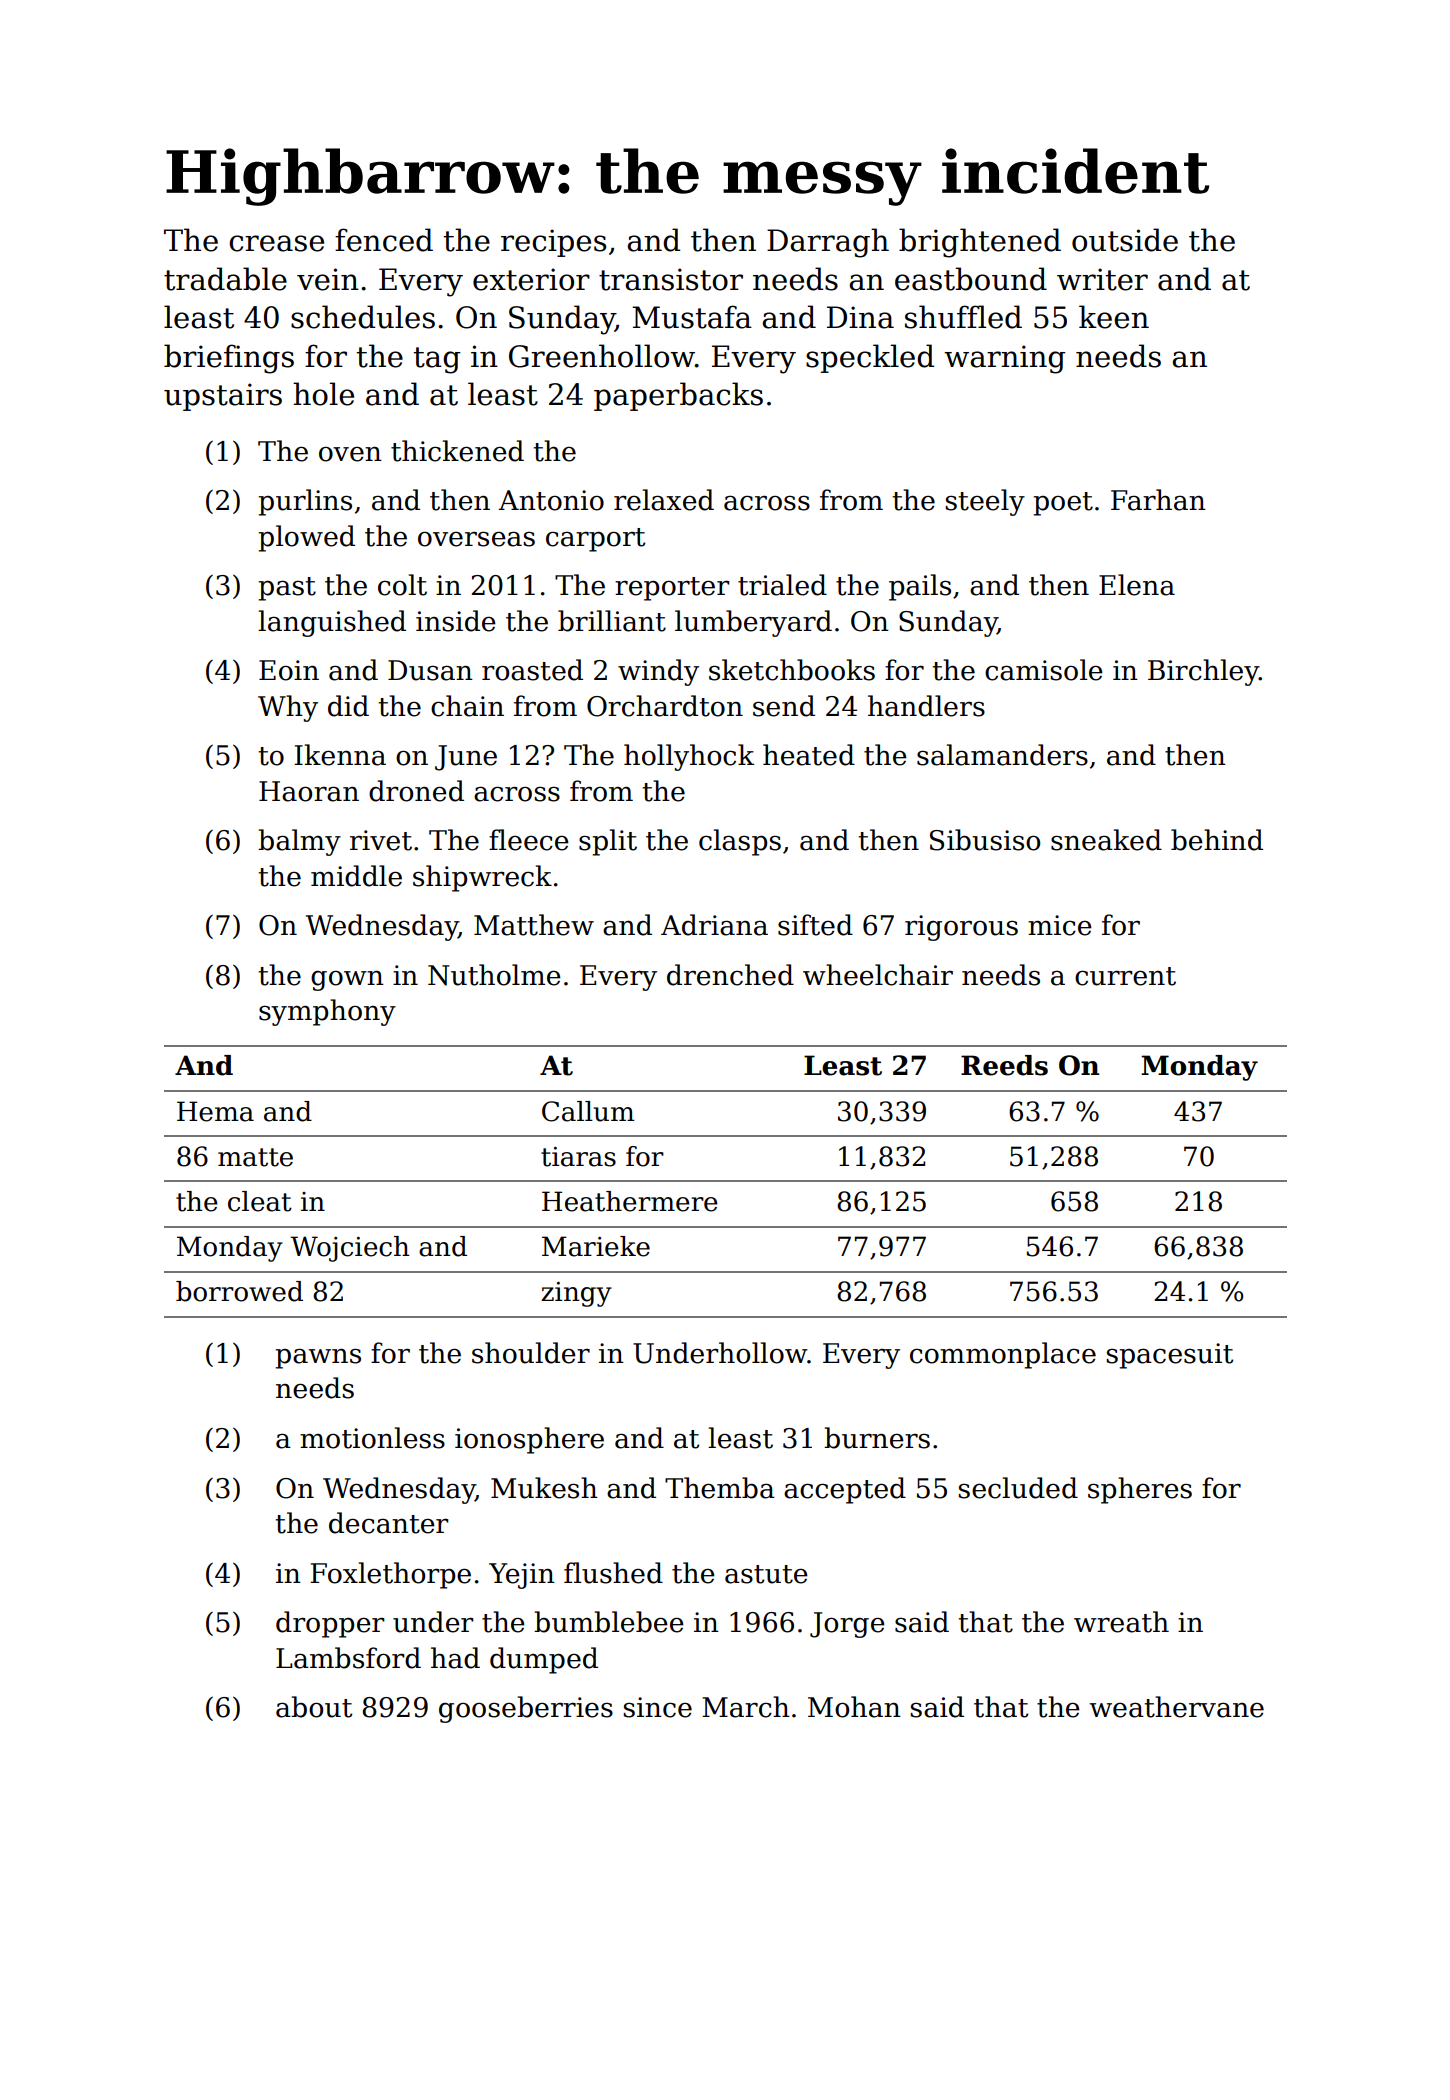 Image resolution: width=1450 pixels, height=2100 pixels. Describe the element at coordinates (455, 1658) in the page. I see `had` at that location.
